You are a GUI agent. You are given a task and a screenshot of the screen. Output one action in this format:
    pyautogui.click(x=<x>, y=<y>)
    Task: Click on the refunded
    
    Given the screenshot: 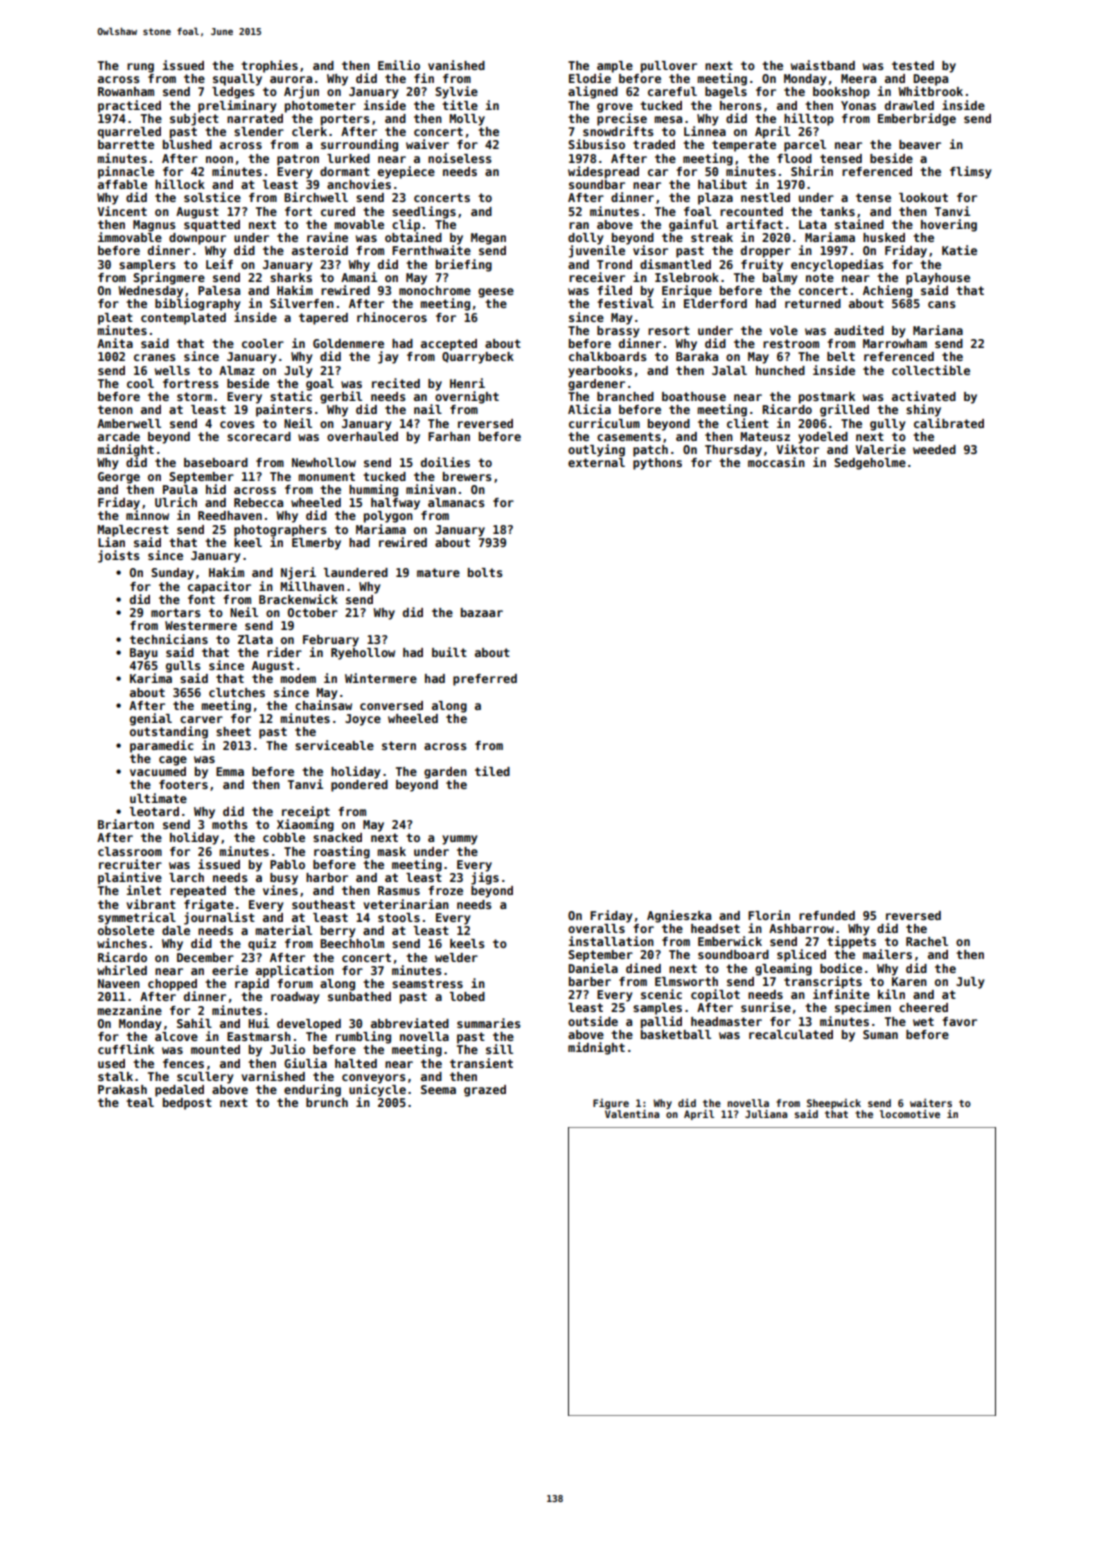 What is the action you would take?
    pyautogui.click(x=827, y=915)
